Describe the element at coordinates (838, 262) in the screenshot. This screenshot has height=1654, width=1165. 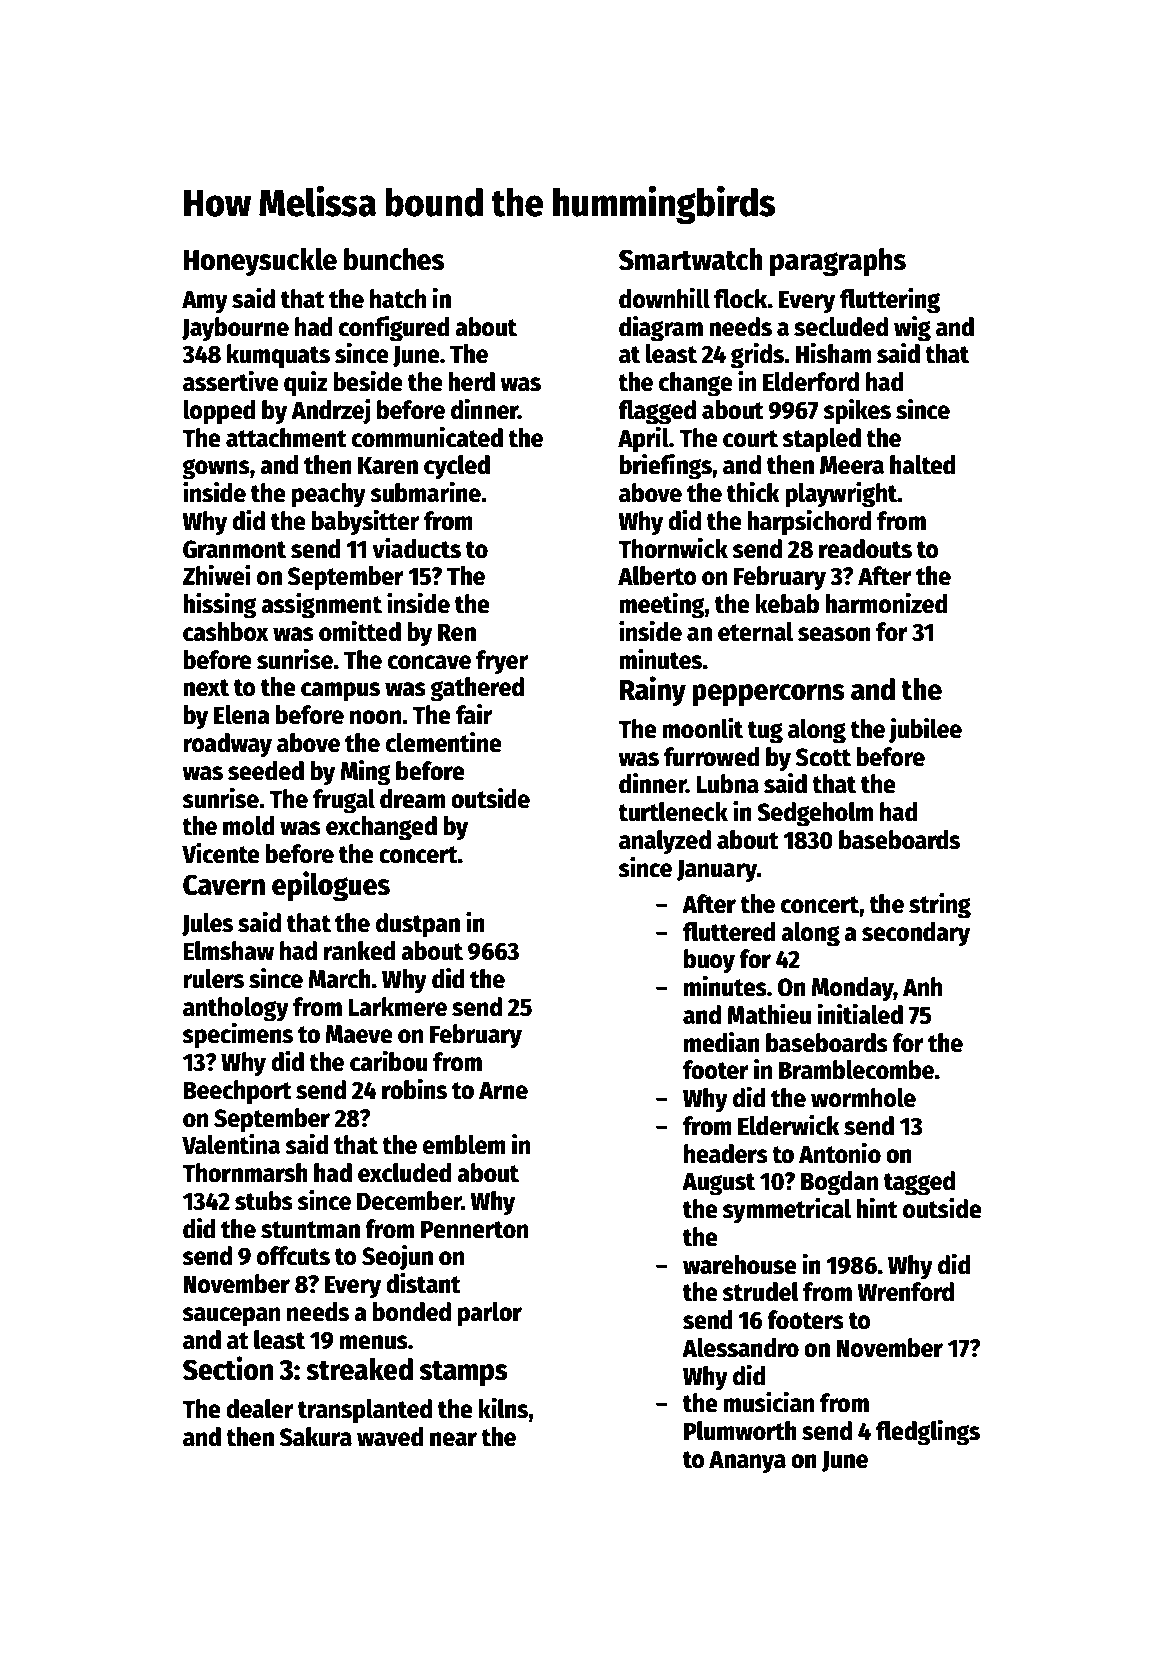
I see `paragraphs` at that location.
